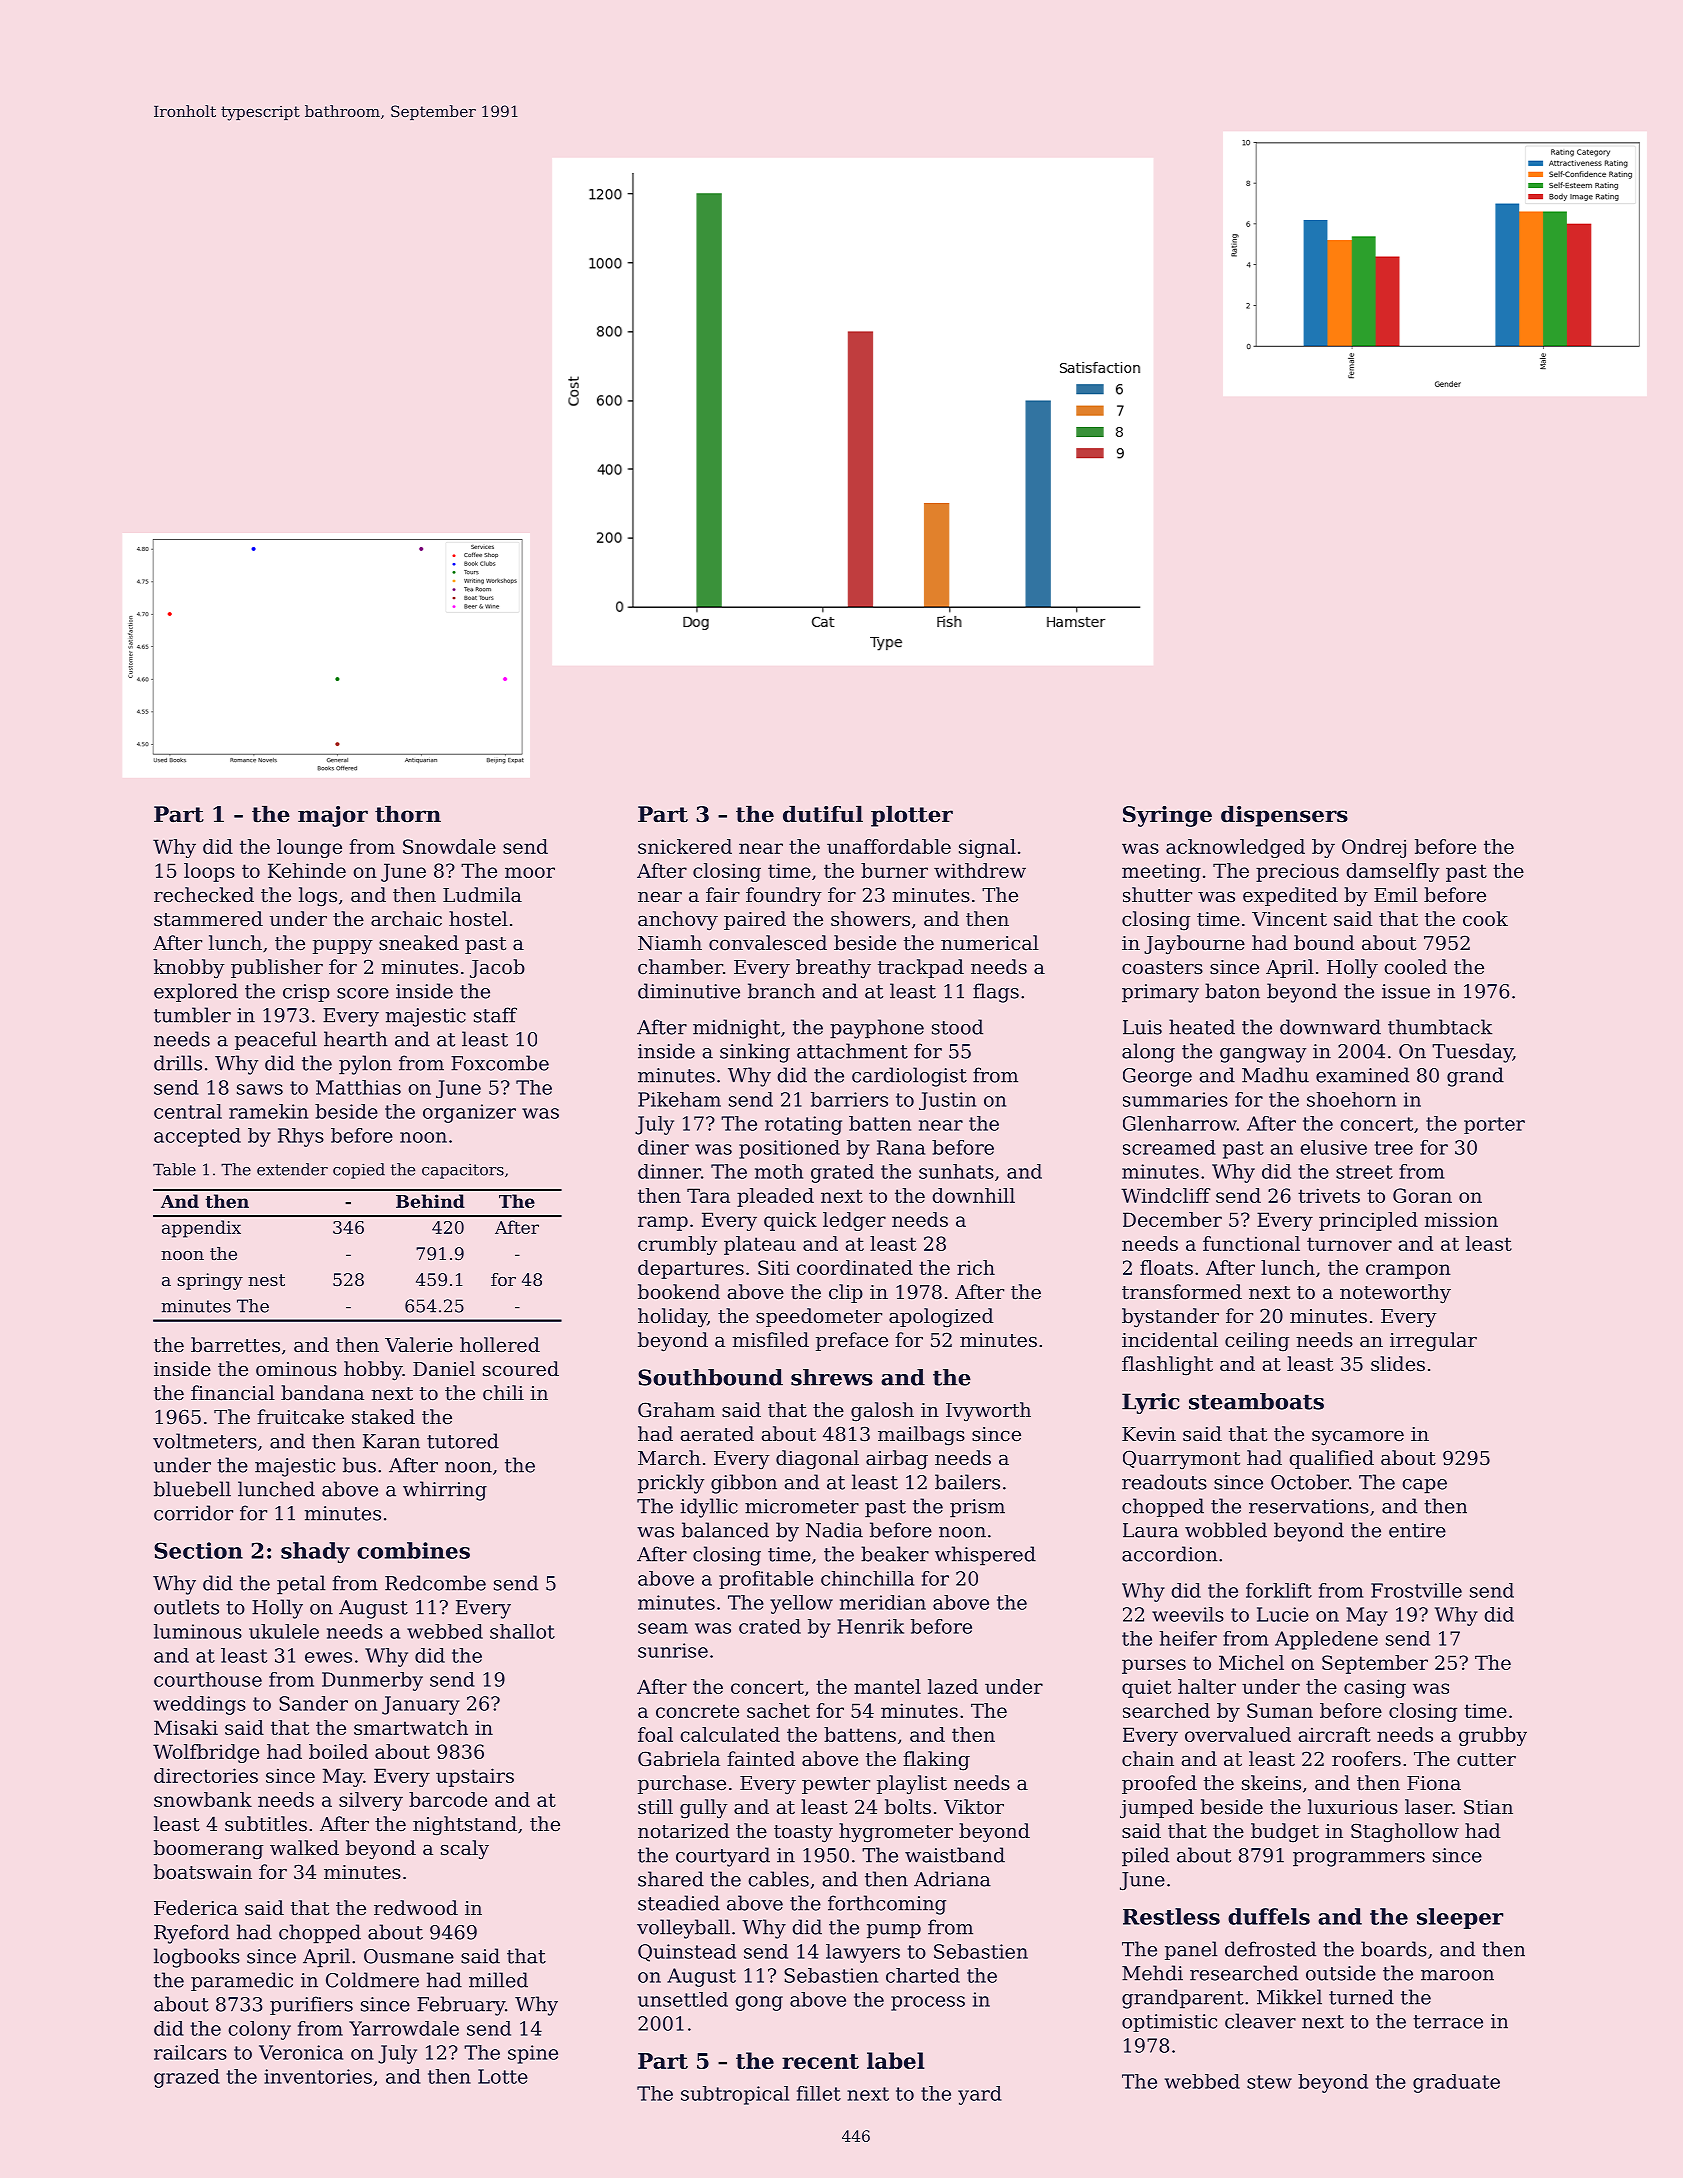  Describe the element at coordinates (663, 1147) in the image. I see `diner` at that location.
